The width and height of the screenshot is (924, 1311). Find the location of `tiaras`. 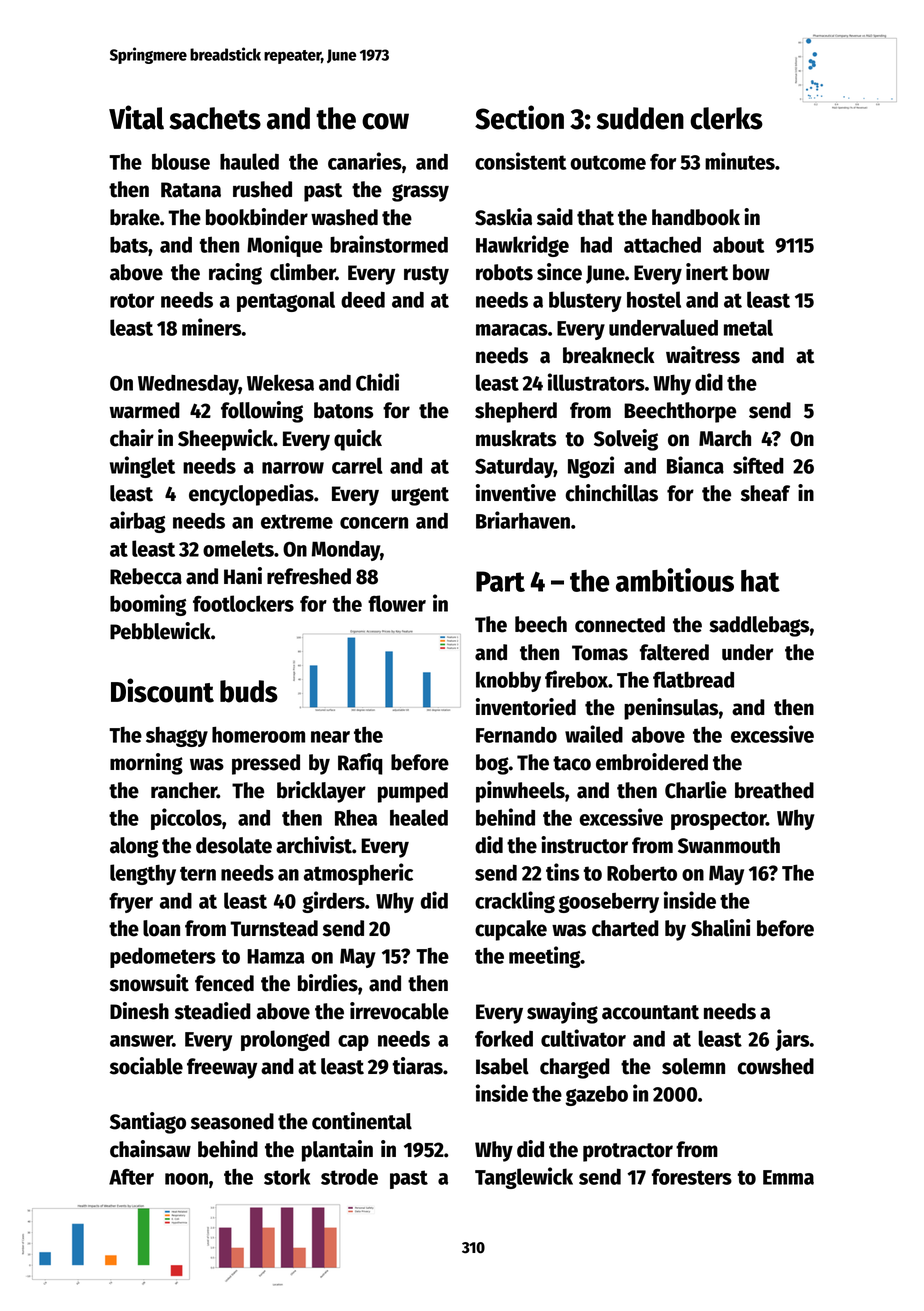

tiaras is located at coordinates (417, 1066).
